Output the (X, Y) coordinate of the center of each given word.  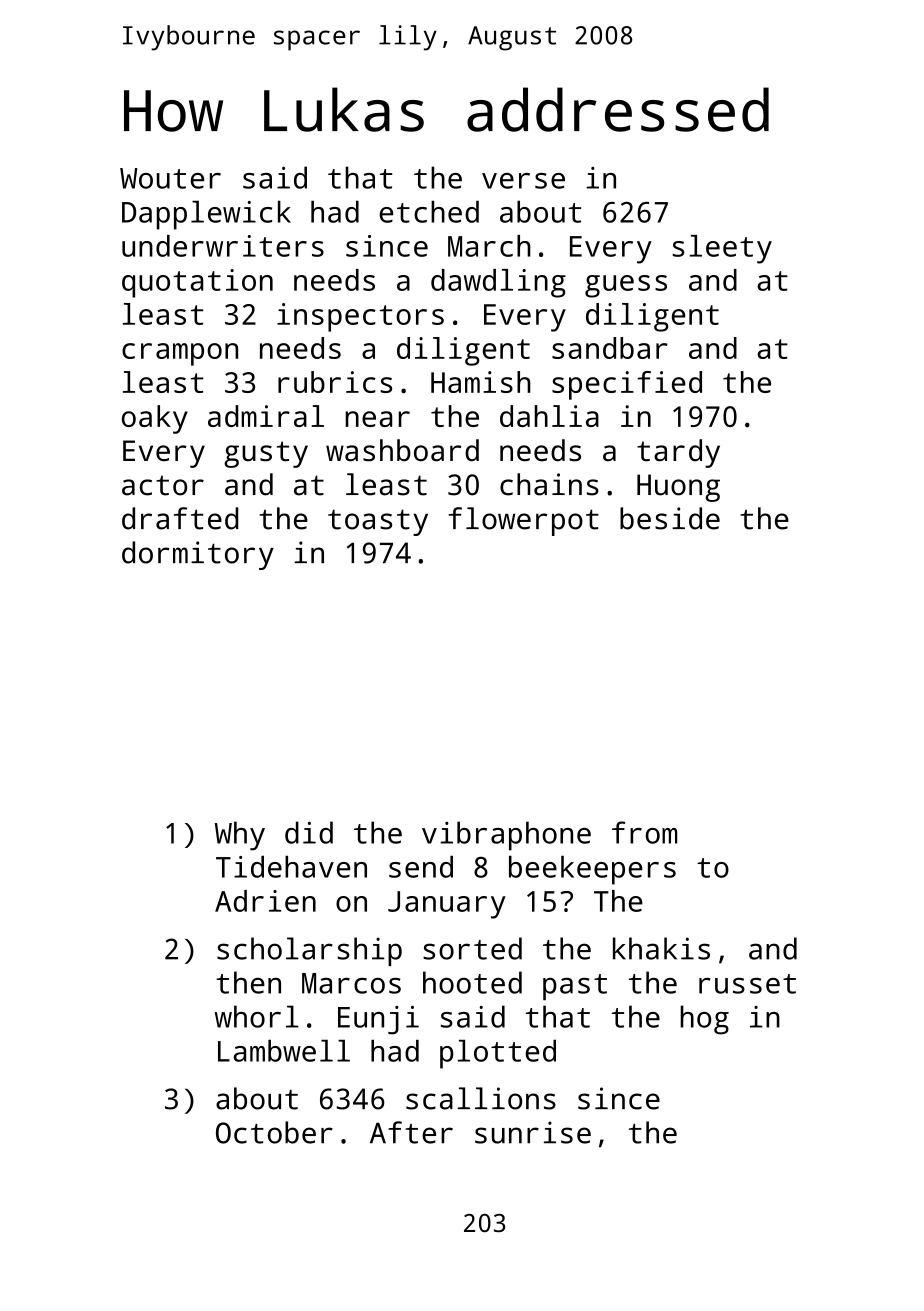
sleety (722, 249)
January (447, 905)
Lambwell (284, 1050)
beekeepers (592, 870)
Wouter (170, 178)
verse (523, 181)
